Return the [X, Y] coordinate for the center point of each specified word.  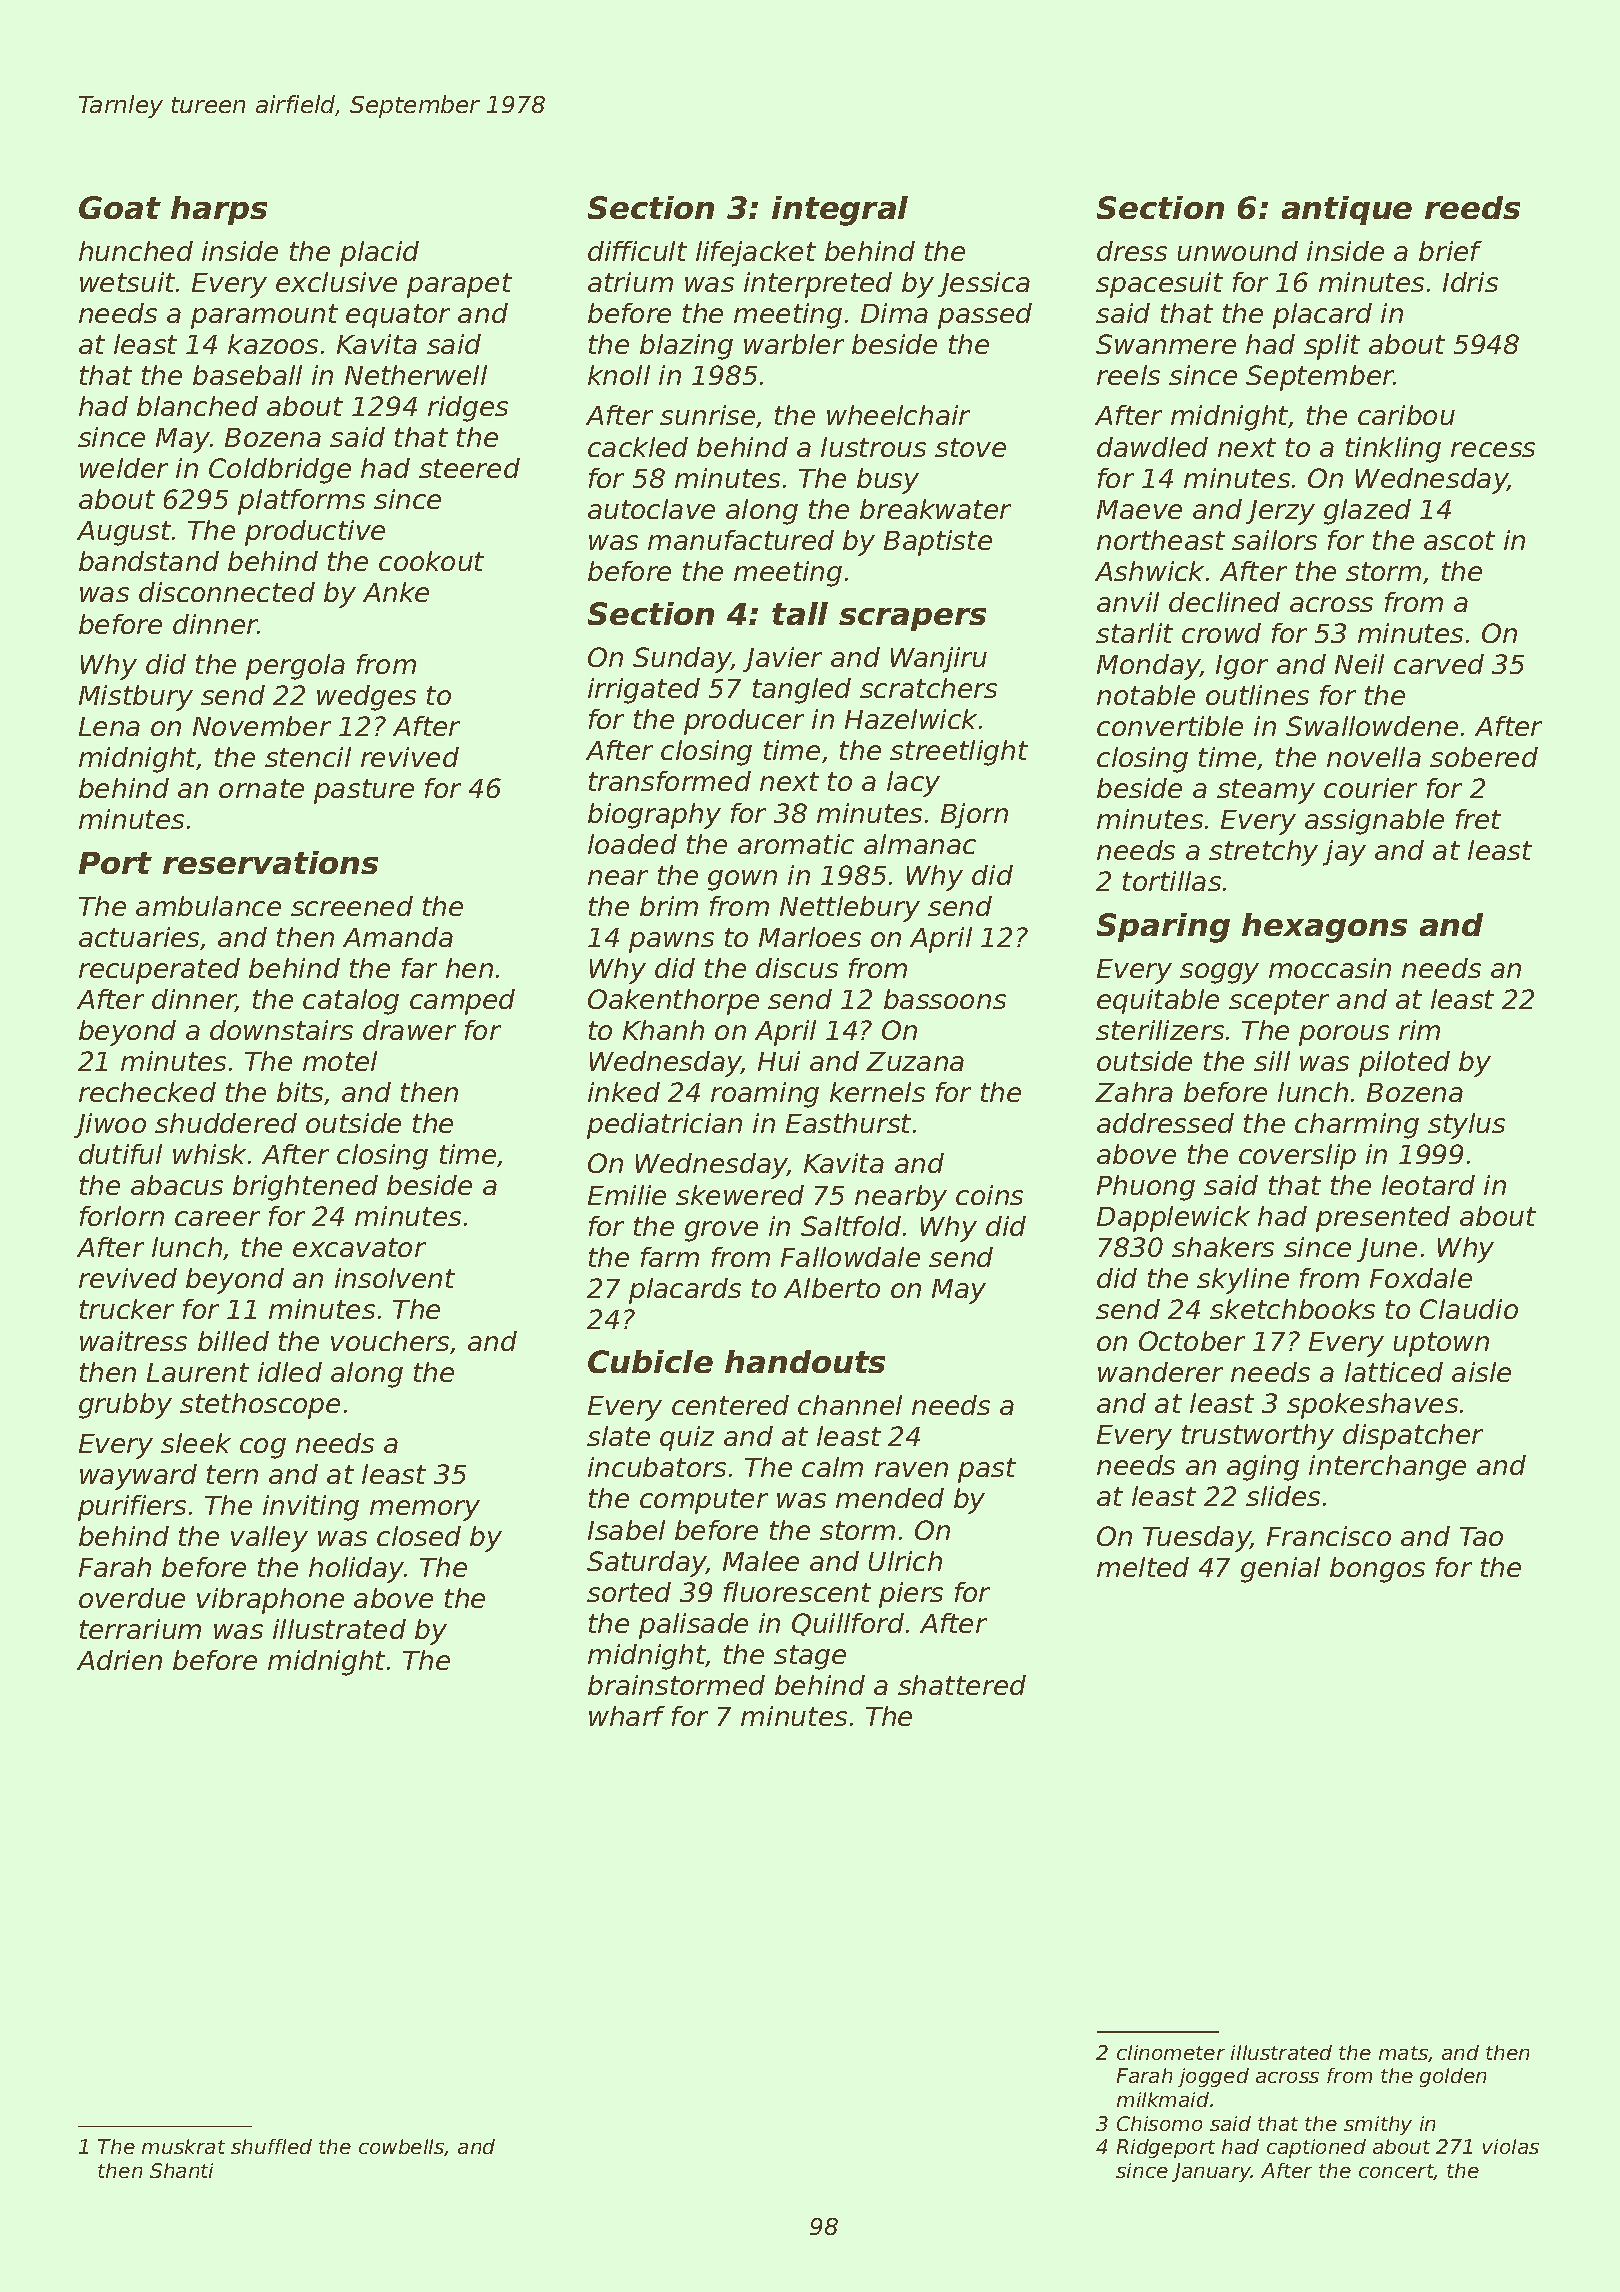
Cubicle [650, 1361]
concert [1396, 2172]
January [1211, 2172]
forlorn [122, 1216]
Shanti [181, 2170]
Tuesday [1197, 1539]
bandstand [149, 561]
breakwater [935, 509]
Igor [1242, 667]
